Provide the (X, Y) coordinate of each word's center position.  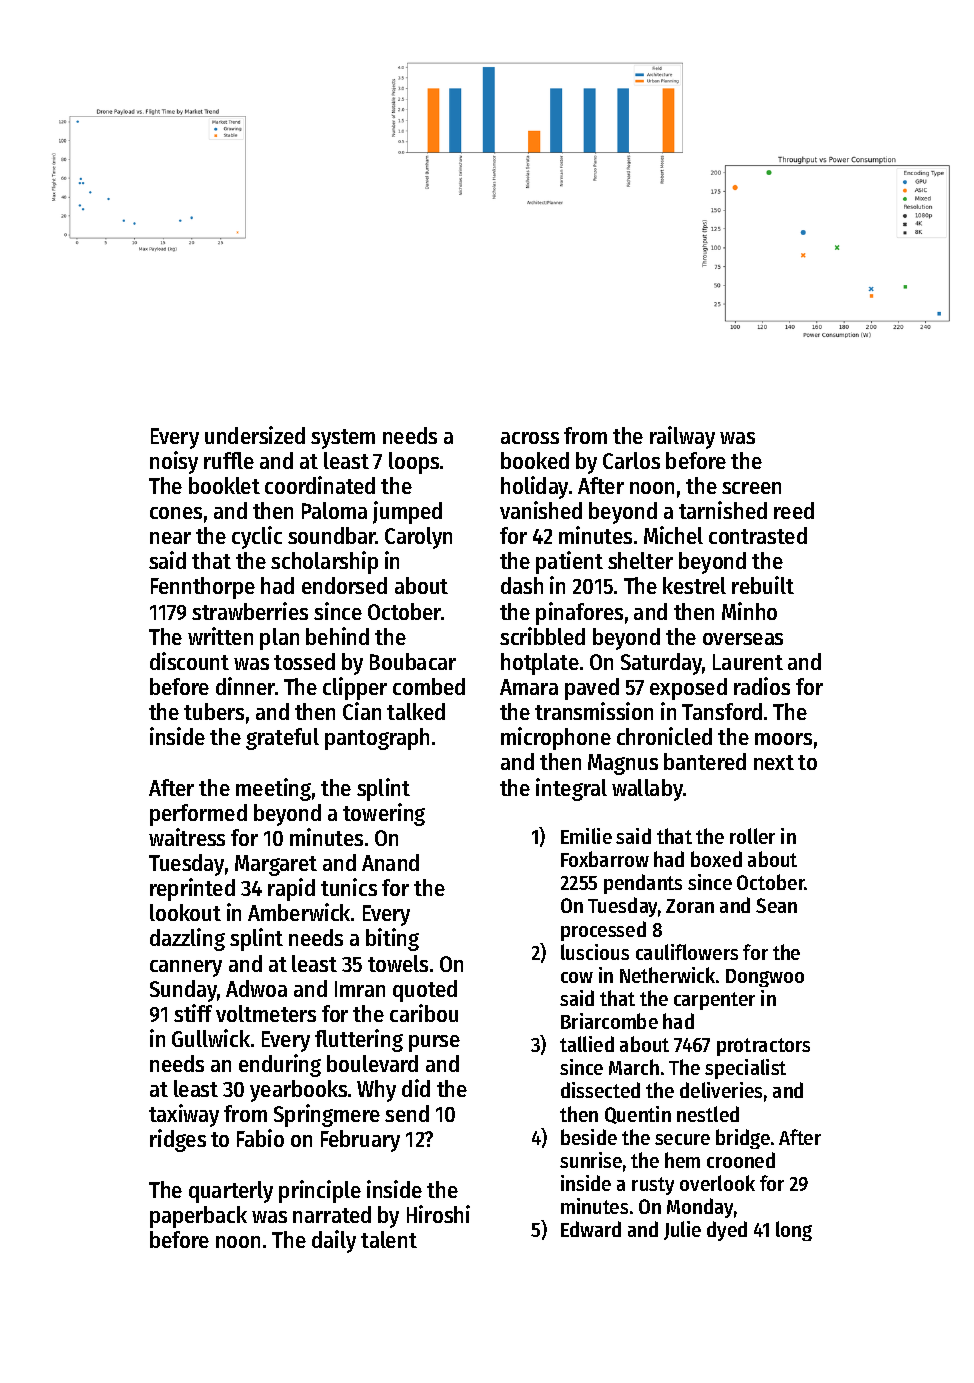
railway (682, 437)
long (794, 1231)
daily (334, 1241)
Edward (591, 1229)
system (343, 439)
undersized (255, 435)
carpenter (714, 1001)
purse (434, 1043)
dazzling (187, 939)
